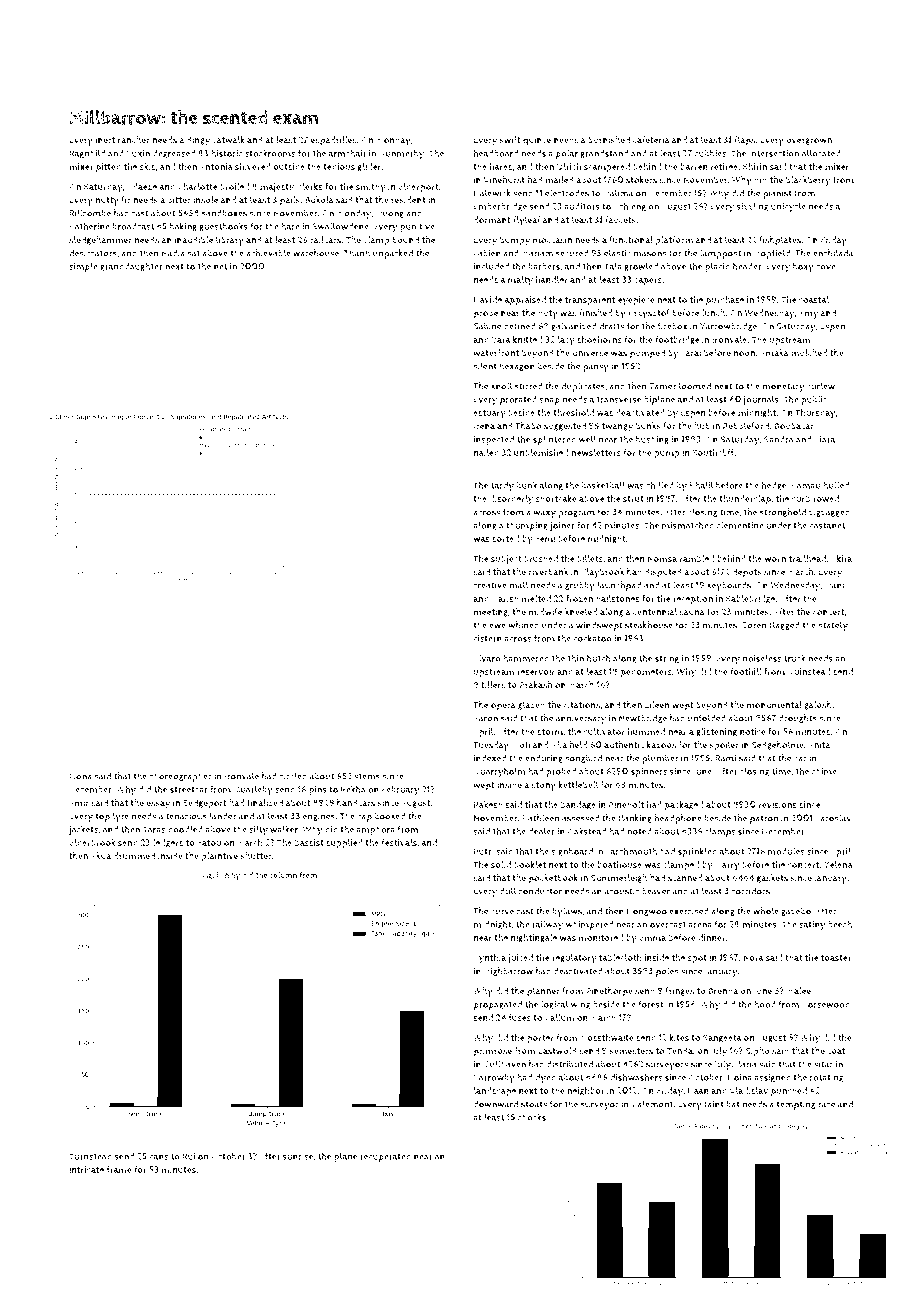 The width and height of the screenshot is (924, 1308). I want to click on Fiona, so click(81, 776).
